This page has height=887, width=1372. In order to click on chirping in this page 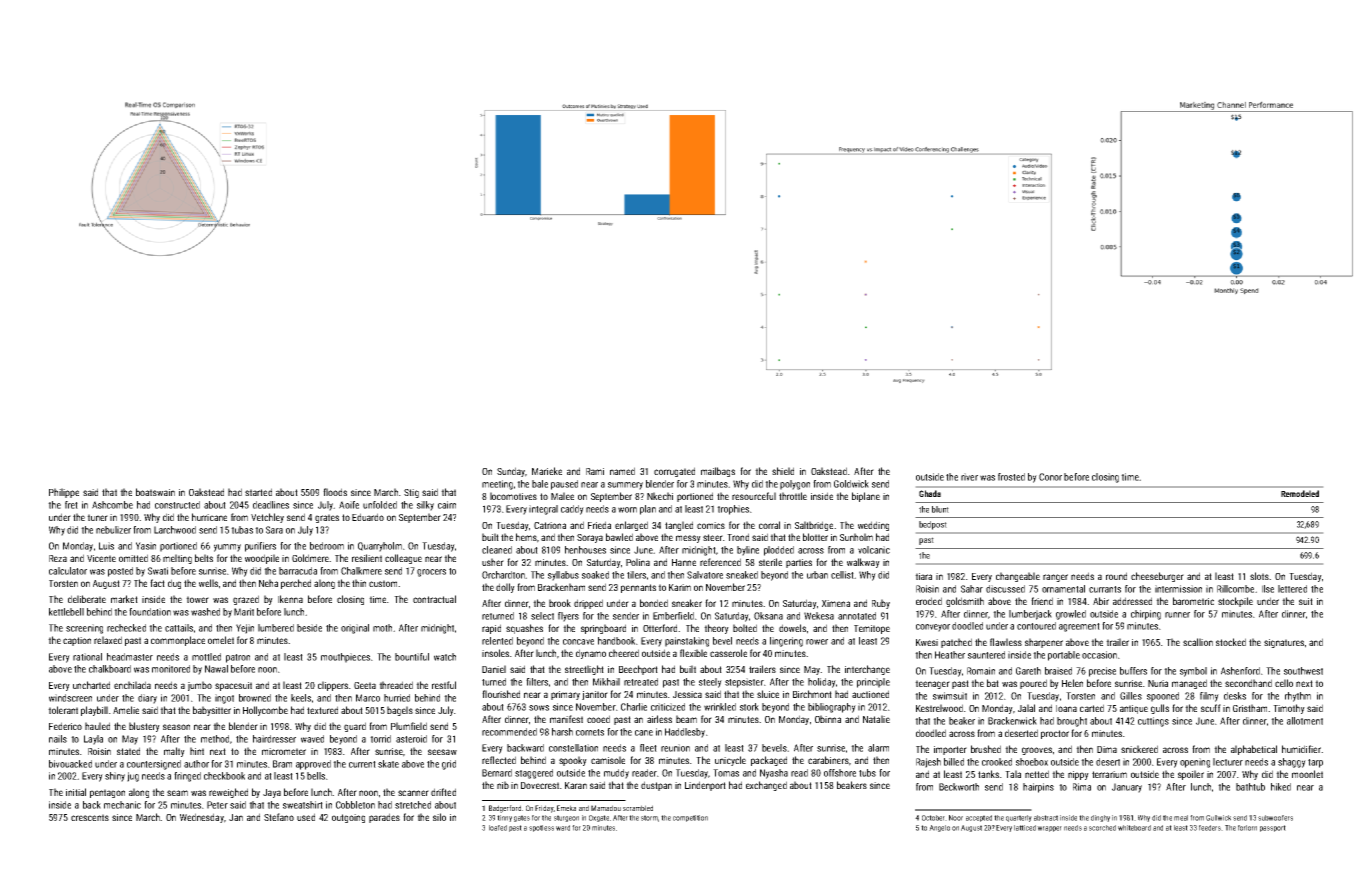, I will do `click(1146, 615)`.
